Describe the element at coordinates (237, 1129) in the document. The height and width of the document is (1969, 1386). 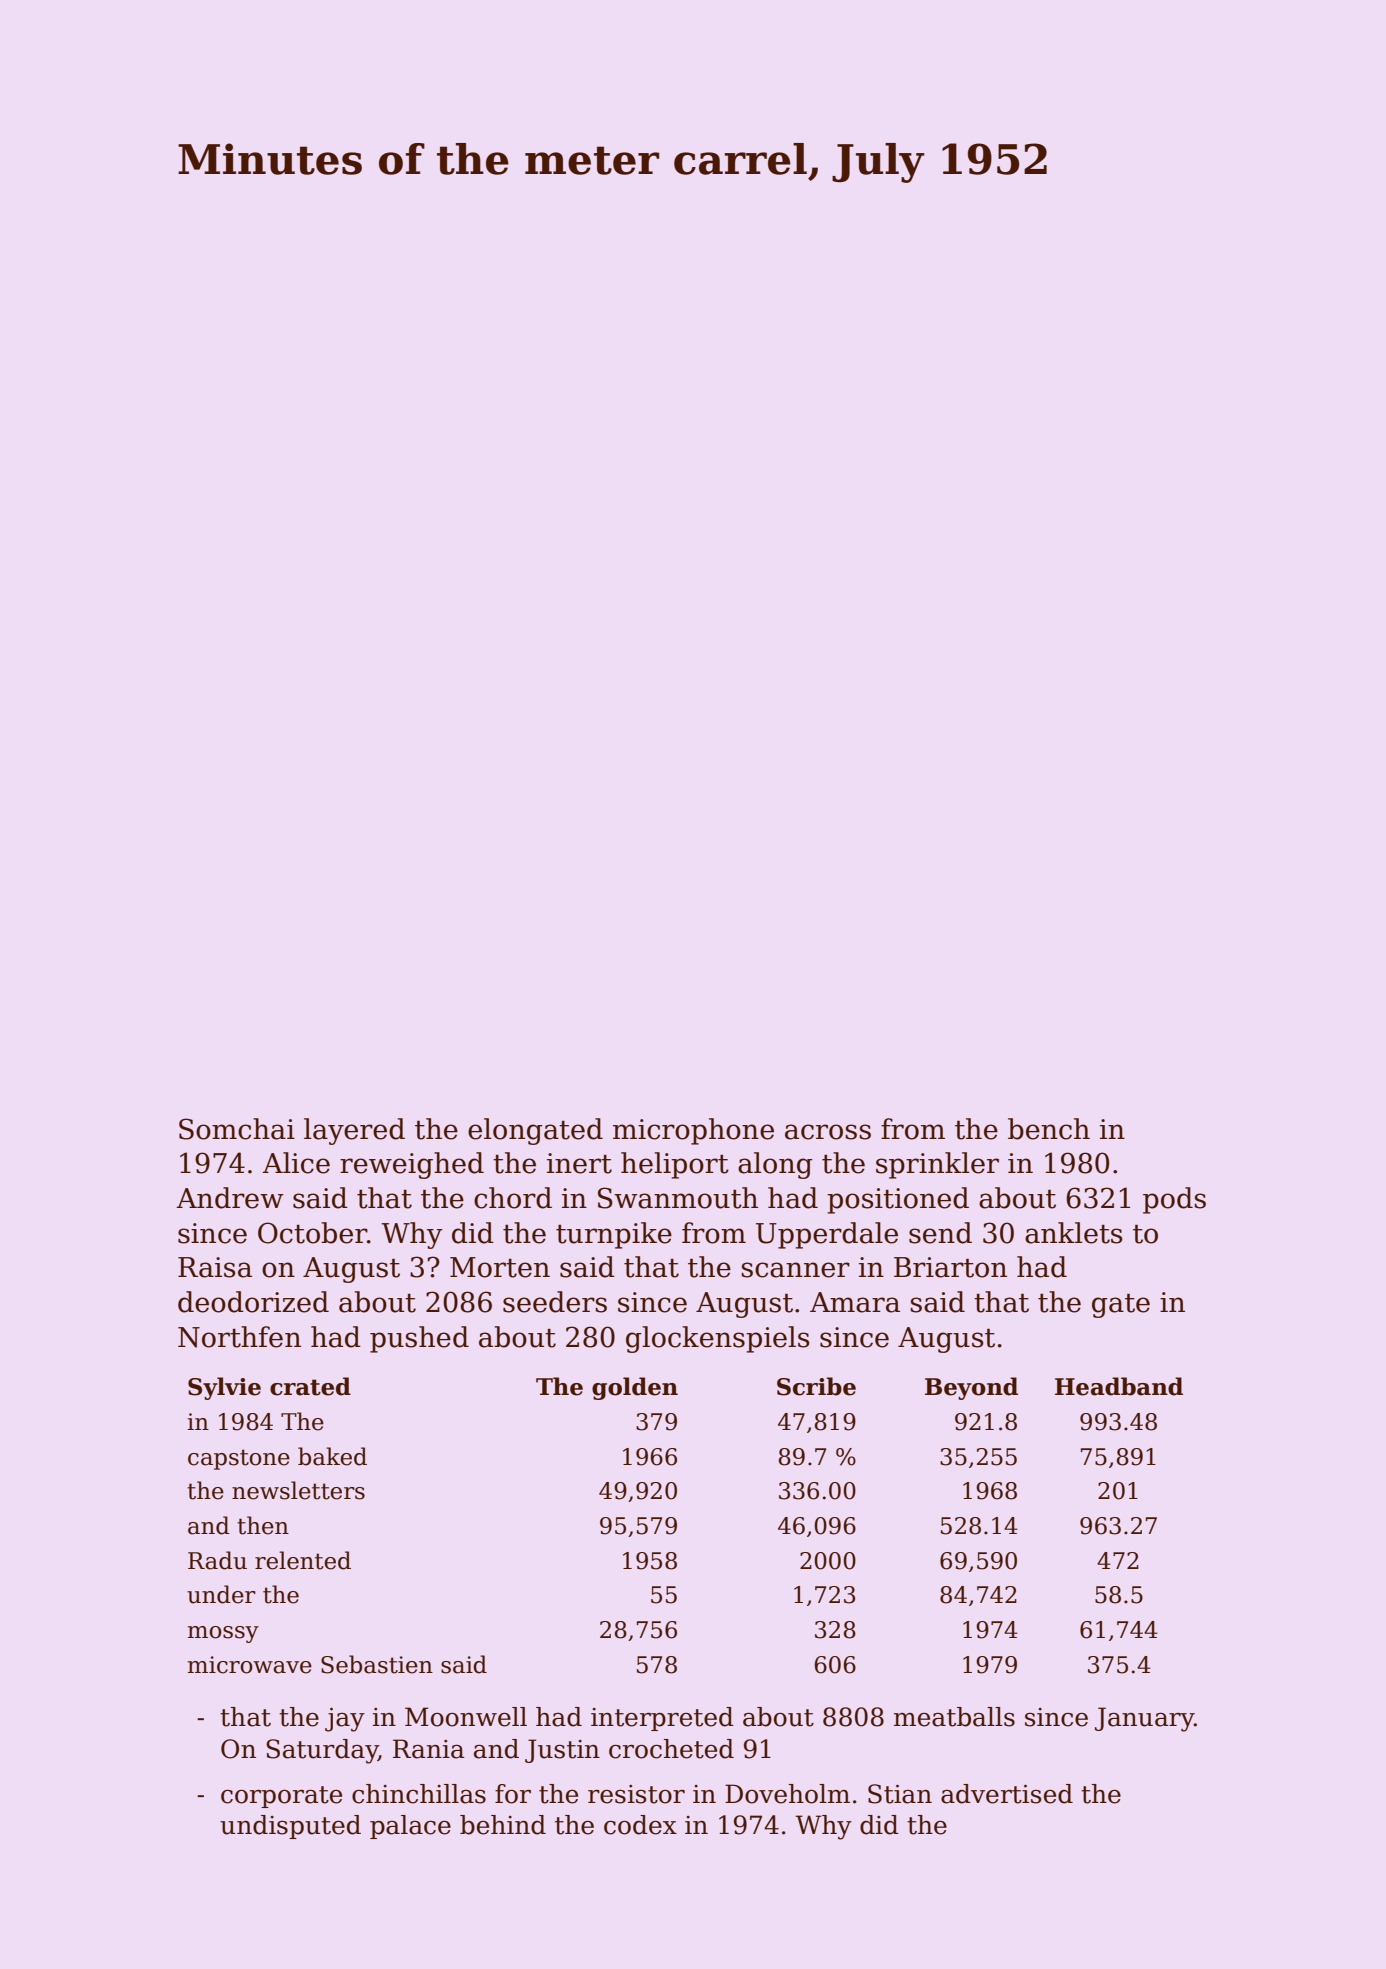
I see `Somchai` at that location.
